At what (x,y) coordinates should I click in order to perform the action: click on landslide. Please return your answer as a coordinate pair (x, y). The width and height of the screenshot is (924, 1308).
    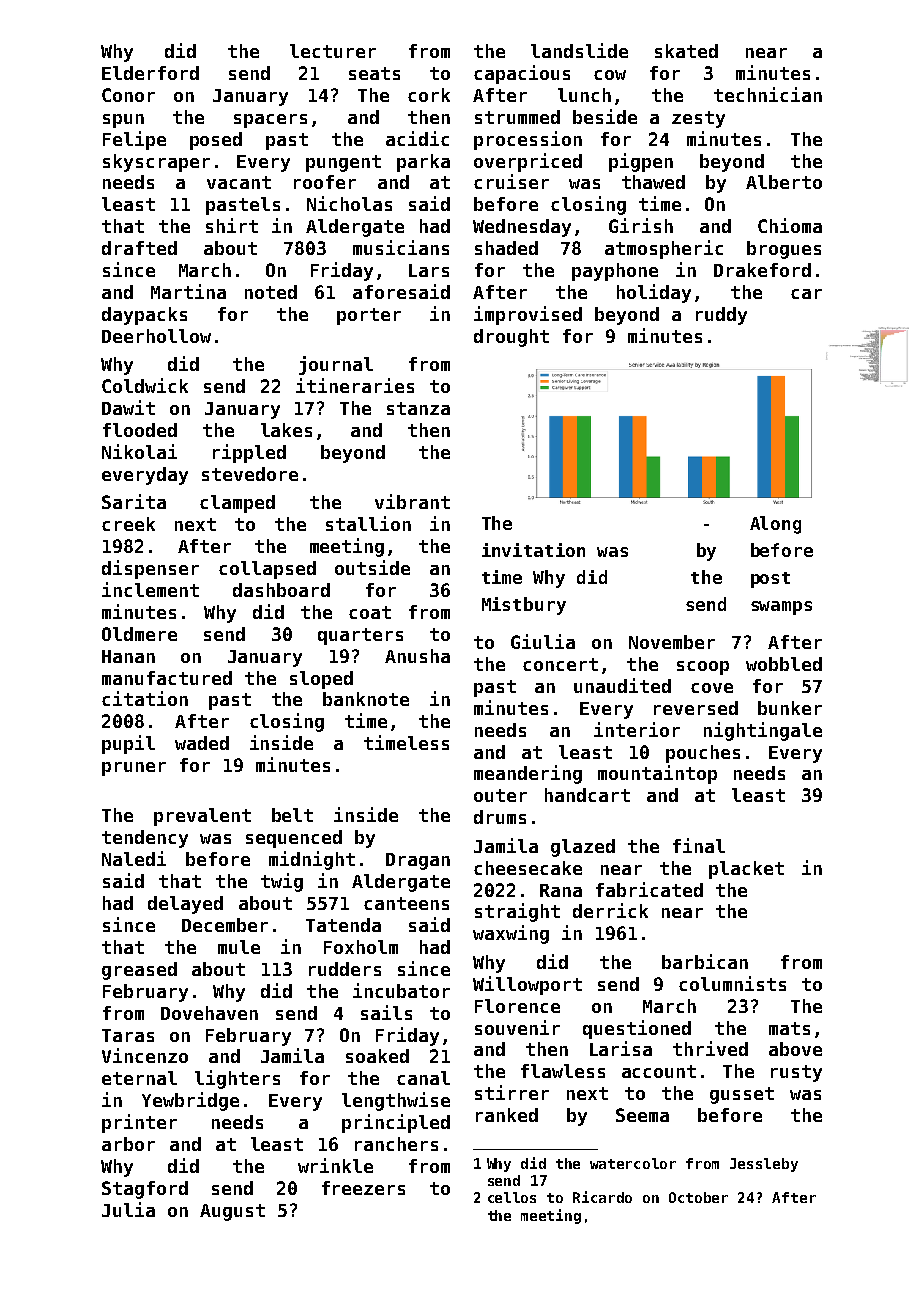
    Looking at the image, I should click on (579, 50).
